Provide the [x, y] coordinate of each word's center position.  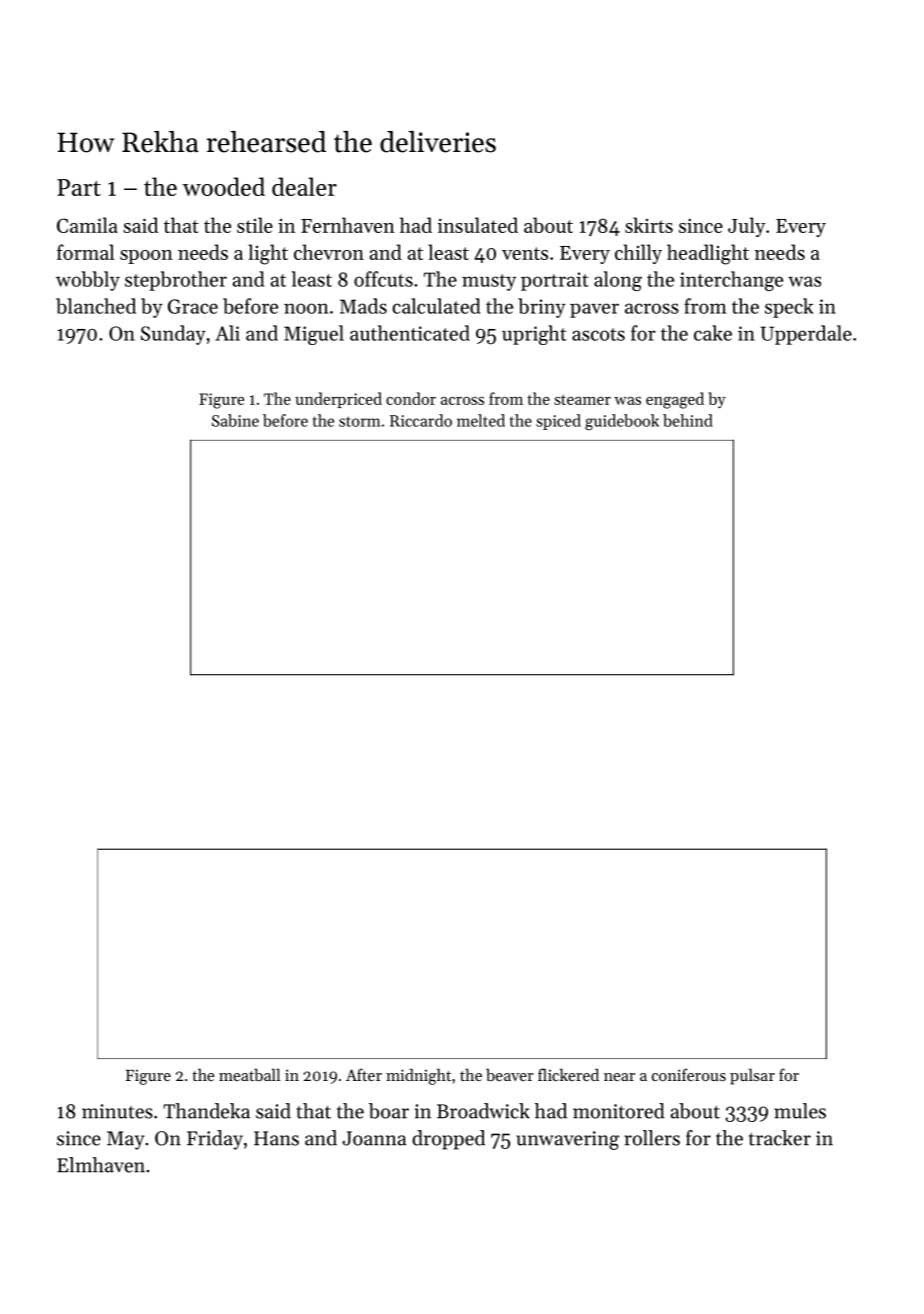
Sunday [173, 335]
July [746, 227]
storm [359, 421]
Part [79, 187]
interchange [731, 281]
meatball [249, 1074]
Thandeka [206, 1111]
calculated [436, 306]
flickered [568, 1074]
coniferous [689, 1074]
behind [688, 420]
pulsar [752, 1076]
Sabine [235, 420]
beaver [509, 1074]
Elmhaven [101, 1165]
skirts [649, 225]
